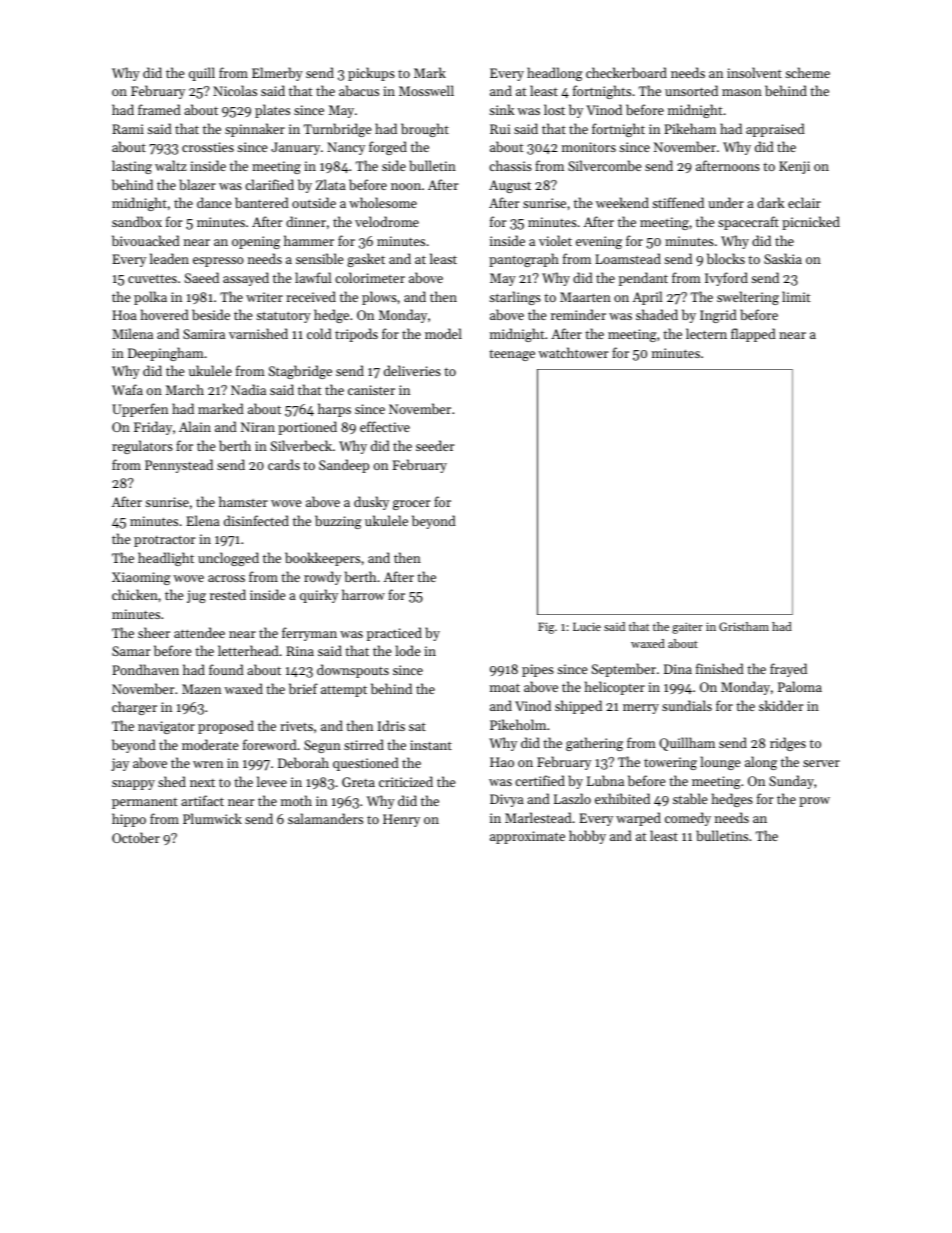  Describe the element at coordinates (197, 184) in the screenshot. I see `blazer` at that location.
